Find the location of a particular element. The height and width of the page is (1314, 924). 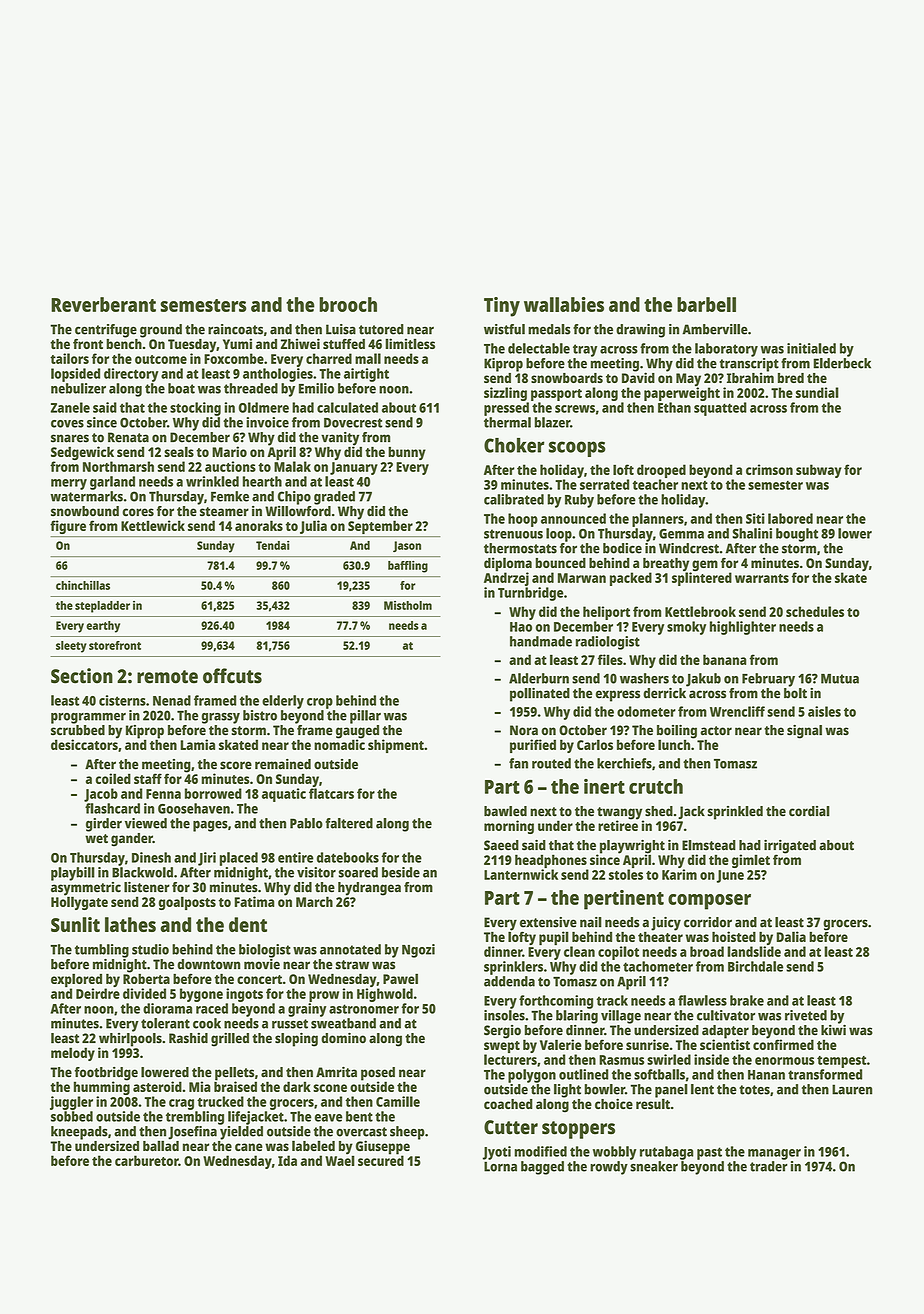

remote is located at coordinates (167, 677).
